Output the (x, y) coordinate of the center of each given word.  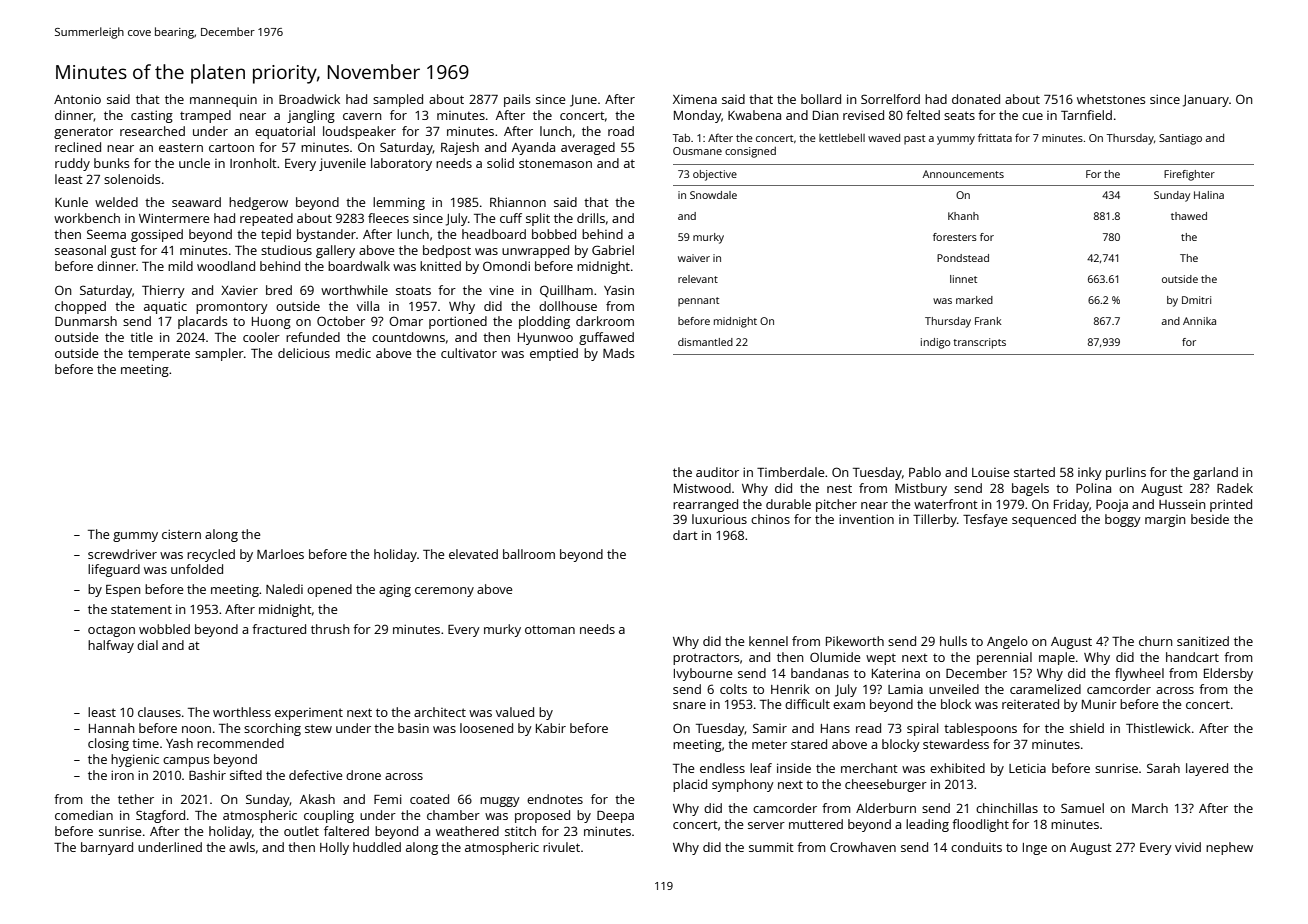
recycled (211, 555)
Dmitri (1196, 300)
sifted (246, 775)
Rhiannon (518, 202)
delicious (304, 353)
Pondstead (963, 258)
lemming (399, 203)
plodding (544, 322)
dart (685, 535)
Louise (990, 472)
